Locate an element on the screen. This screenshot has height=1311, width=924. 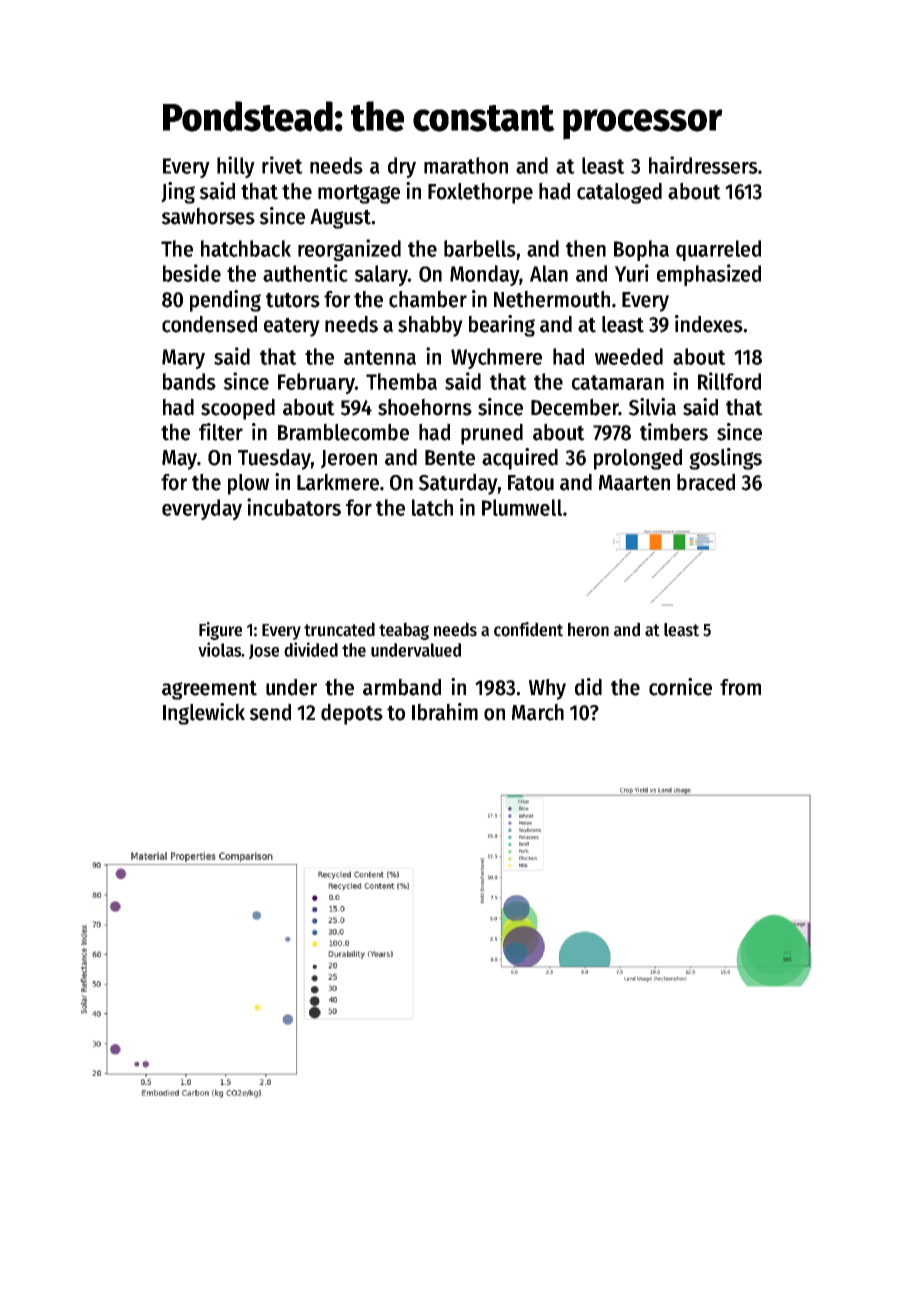
rivet is located at coordinates (282, 165).
